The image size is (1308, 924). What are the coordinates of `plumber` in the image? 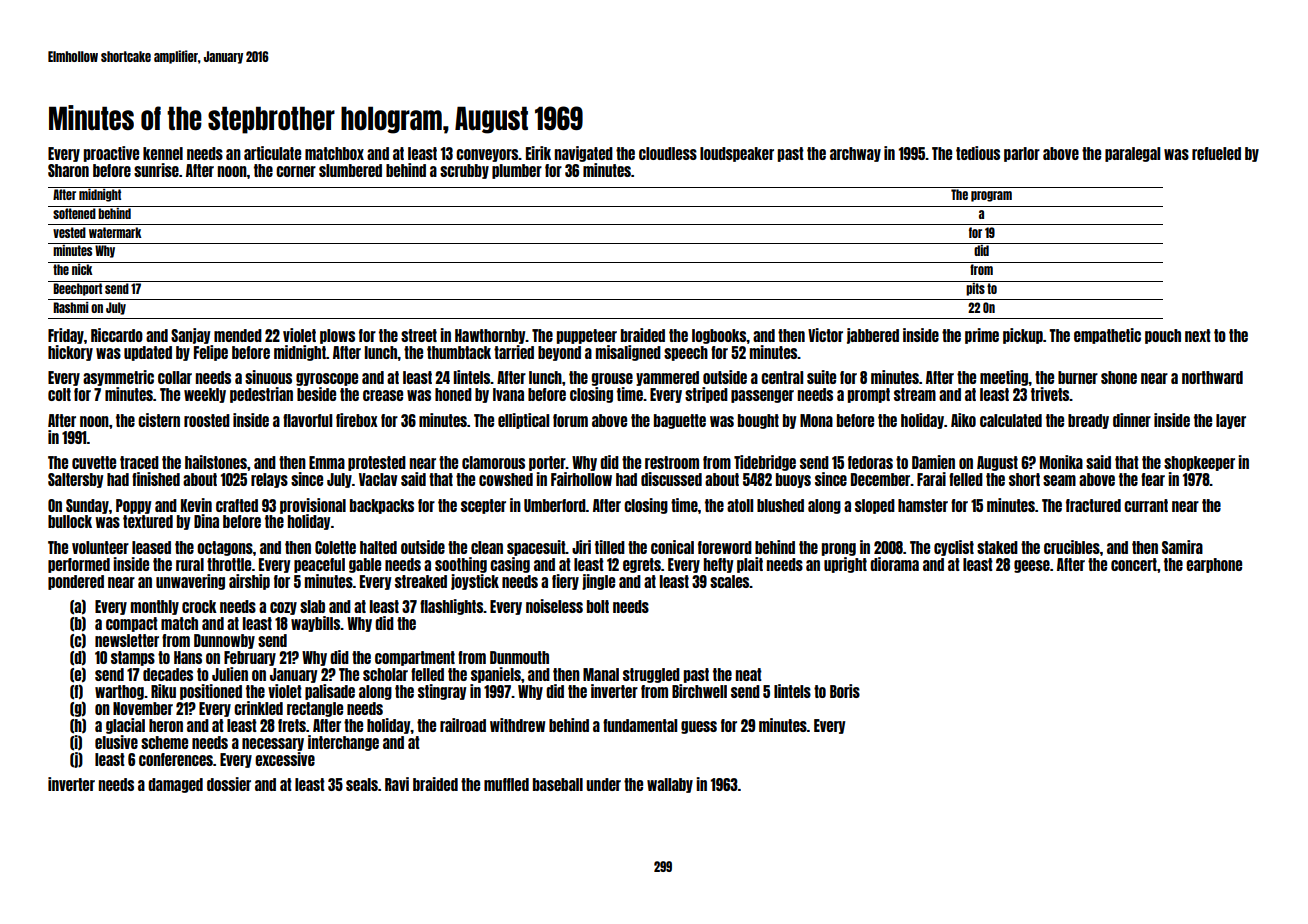 It's located at (517, 171).
